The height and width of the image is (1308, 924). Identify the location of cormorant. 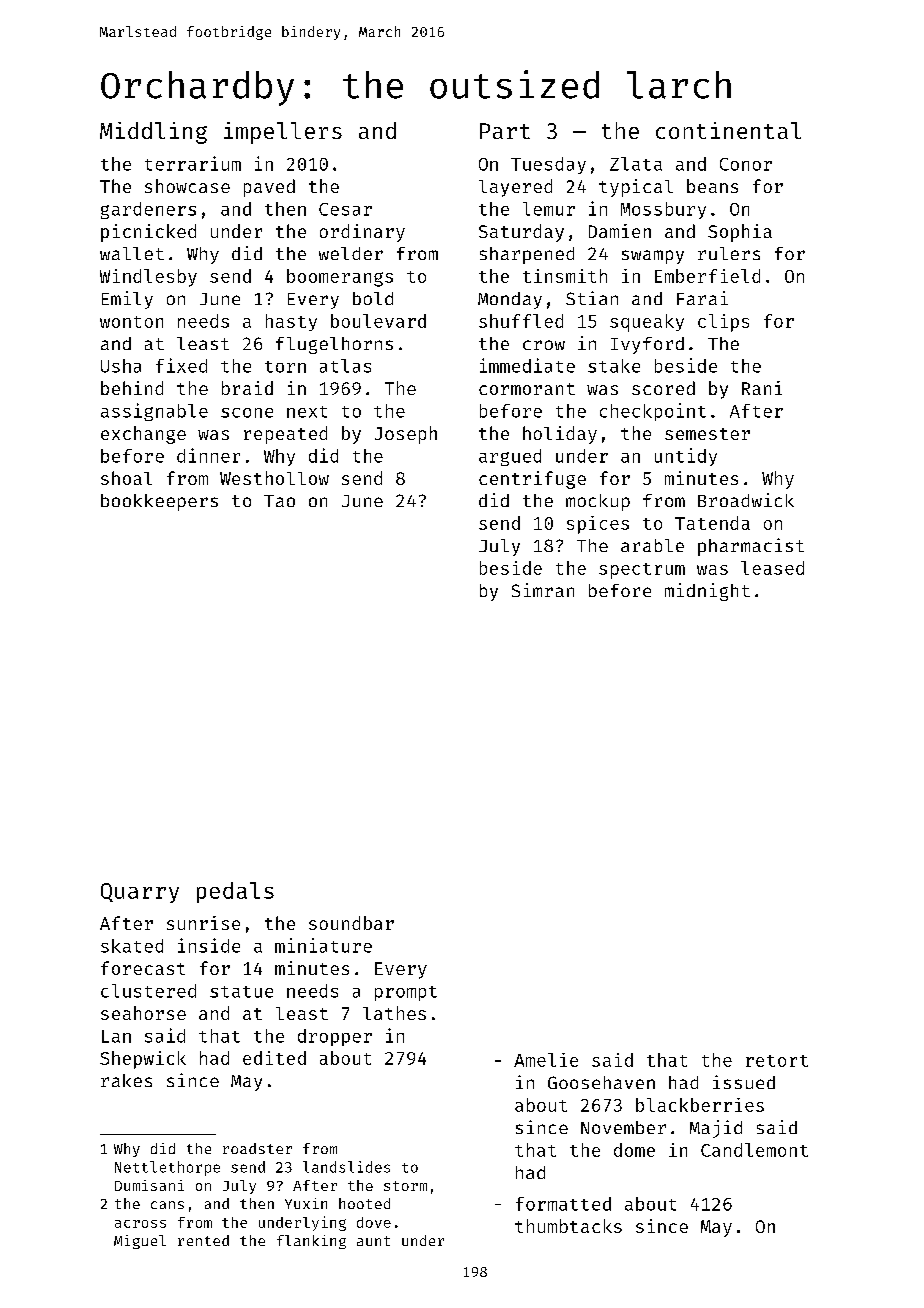
(527, 389).
